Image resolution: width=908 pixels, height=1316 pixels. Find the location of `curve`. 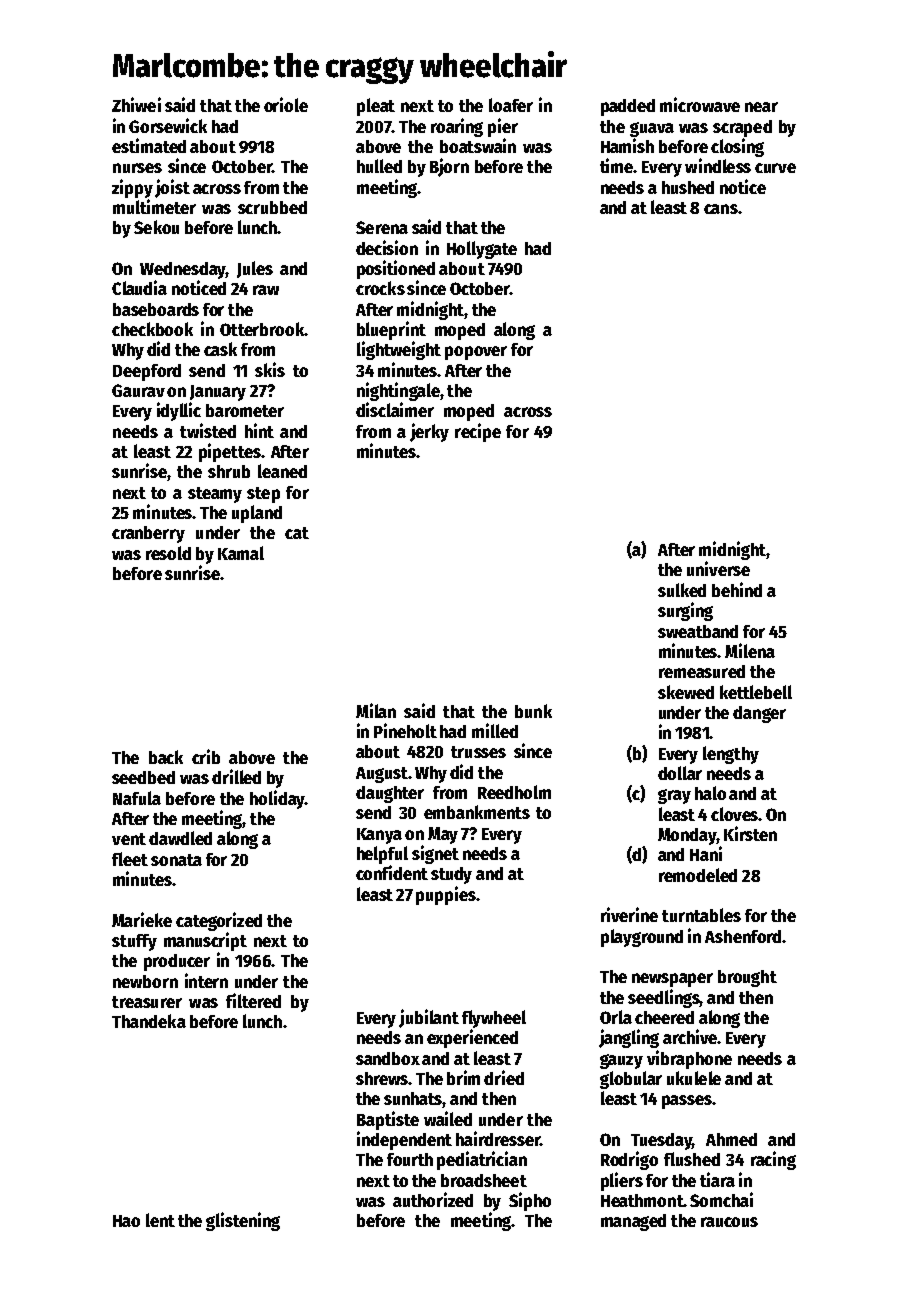

curve is located at coordinates (775, 168).
